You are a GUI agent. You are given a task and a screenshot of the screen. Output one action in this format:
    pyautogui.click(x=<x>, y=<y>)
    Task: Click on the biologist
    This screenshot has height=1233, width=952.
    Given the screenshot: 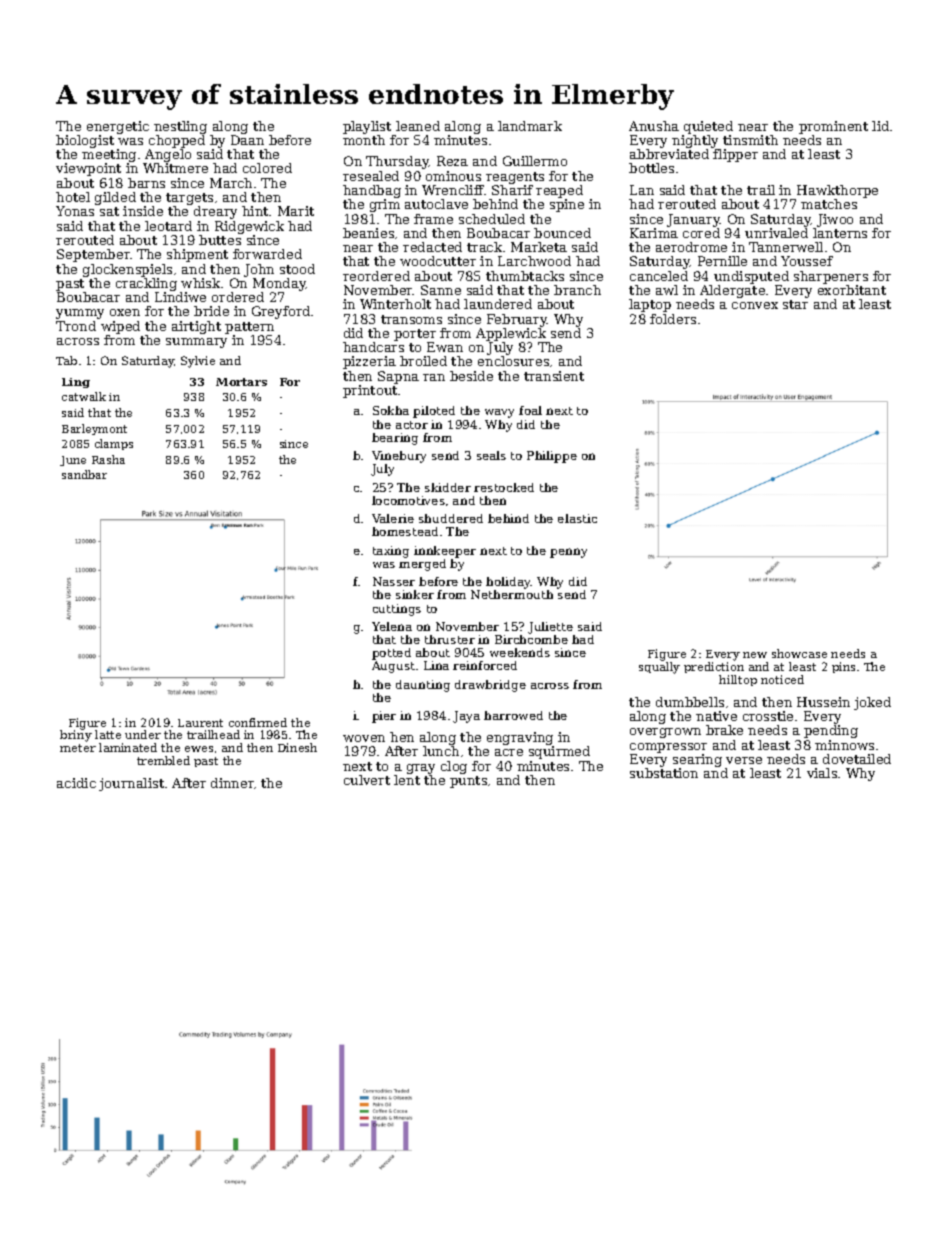 What is the action you would take?
    pyautogui.click(x=85, y=141)
